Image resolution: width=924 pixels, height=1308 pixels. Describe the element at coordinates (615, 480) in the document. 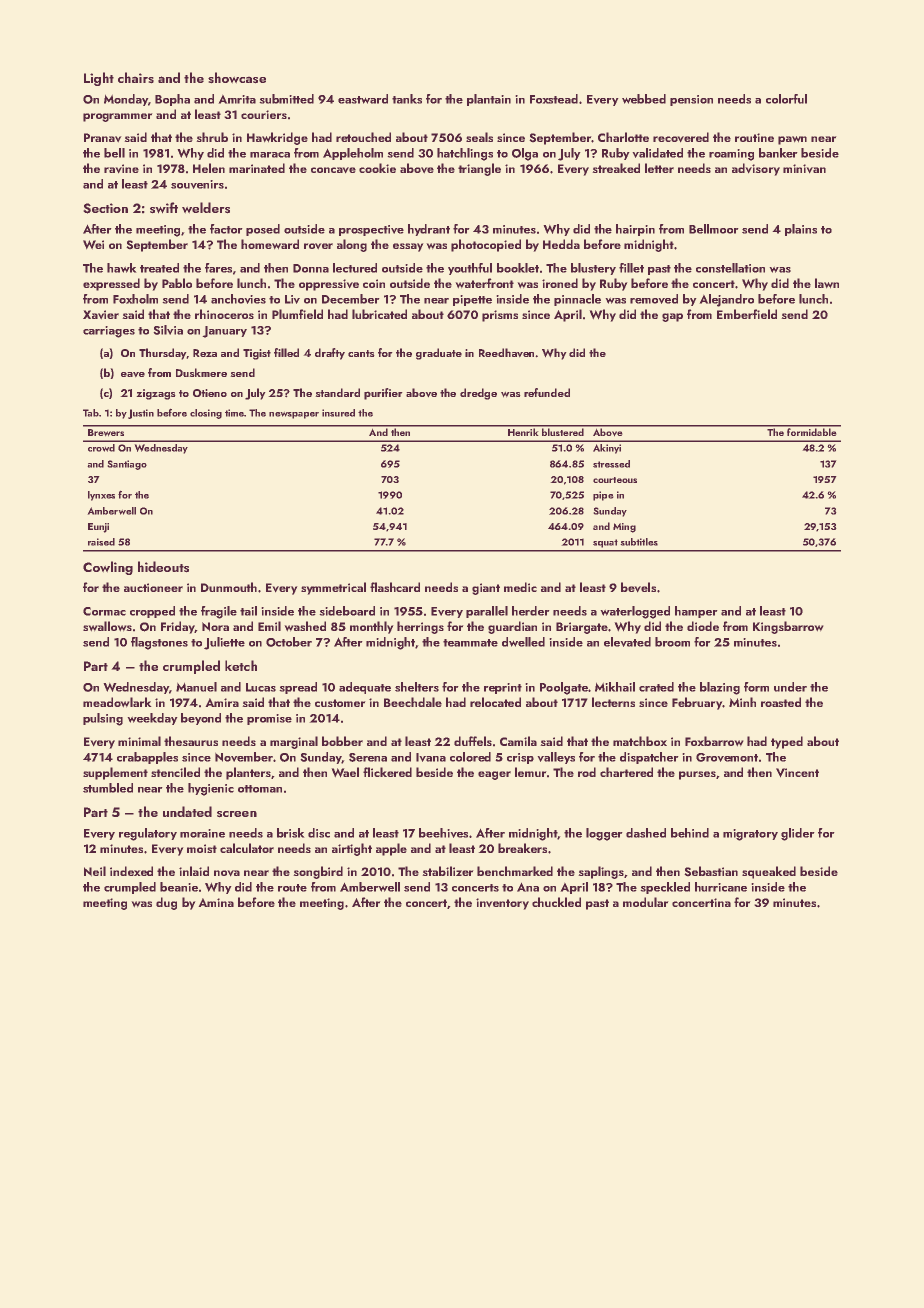

I see `courteous` at that location.
